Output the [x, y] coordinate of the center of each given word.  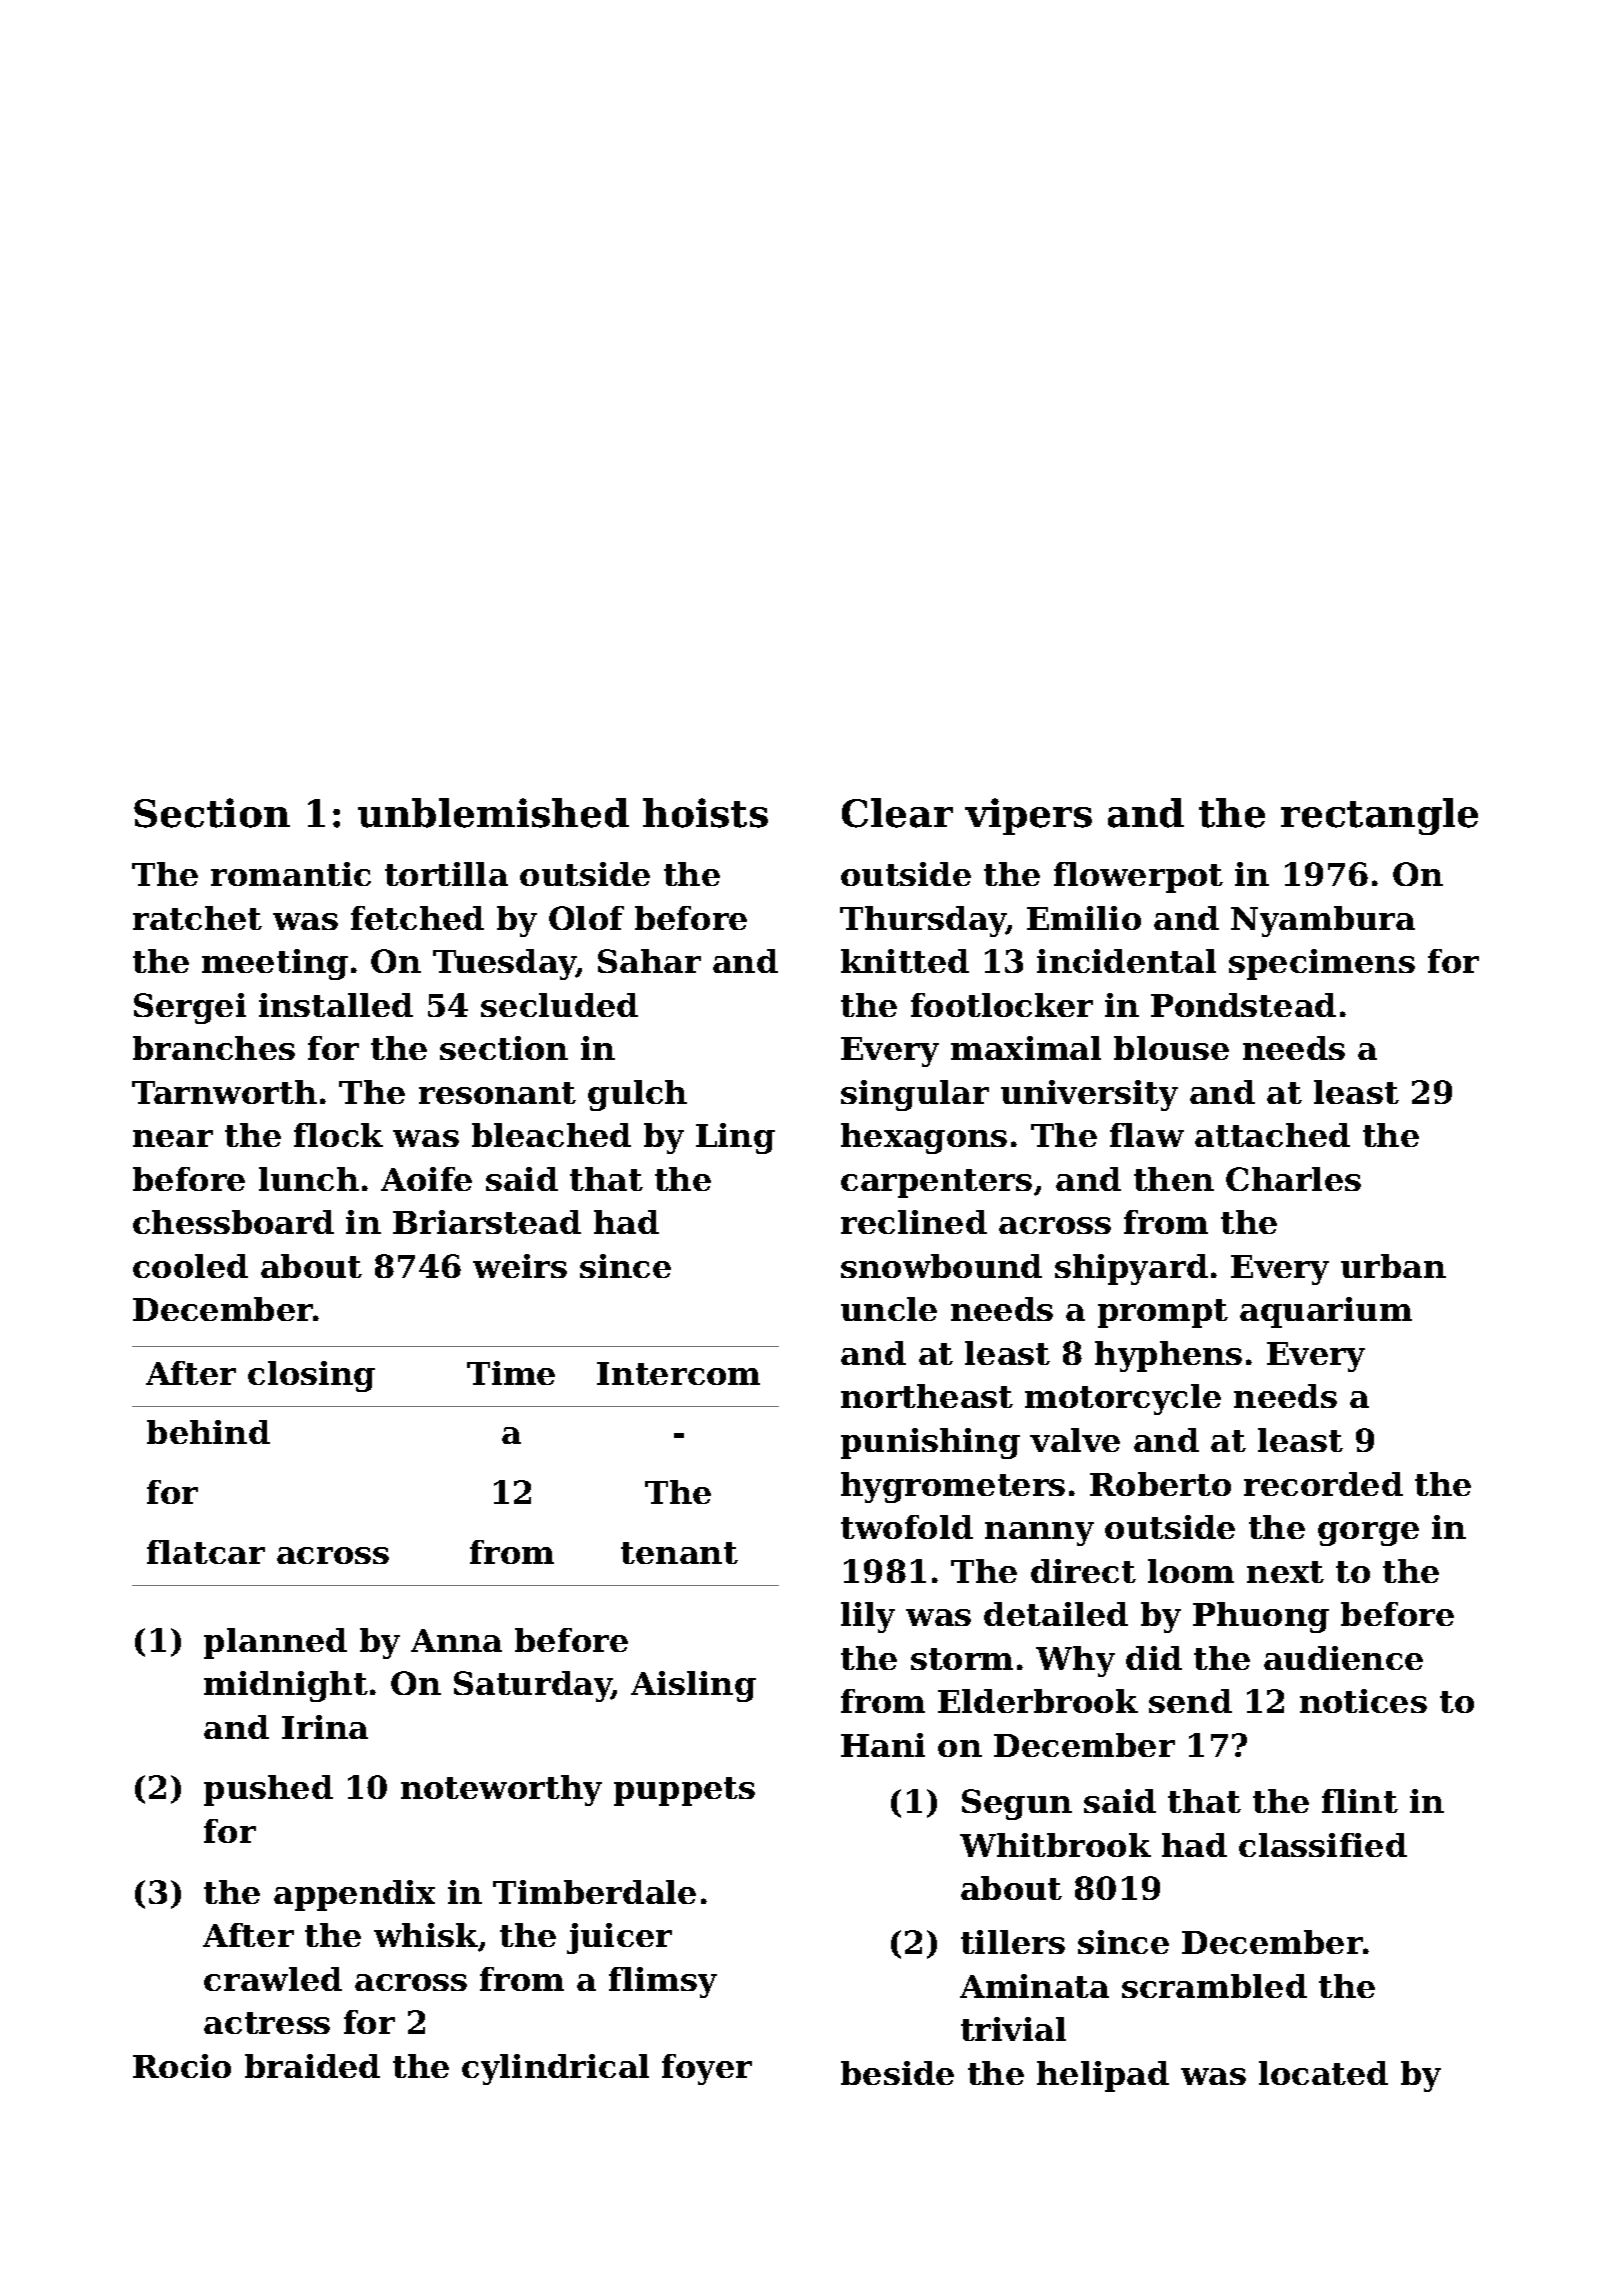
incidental [1126, 961]
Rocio [182, 2066]
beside [897, 2073]
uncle [889, 1309]
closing [311, 1376]
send [1190, 1701]
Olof [586, 918]
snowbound [941, 1266]
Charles [1293, 1179]
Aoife [426, 1179]
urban [1393, 1266]
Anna [456, 1640]
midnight [286, 1686]
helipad [1103, 2076]
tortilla [446, 874]
